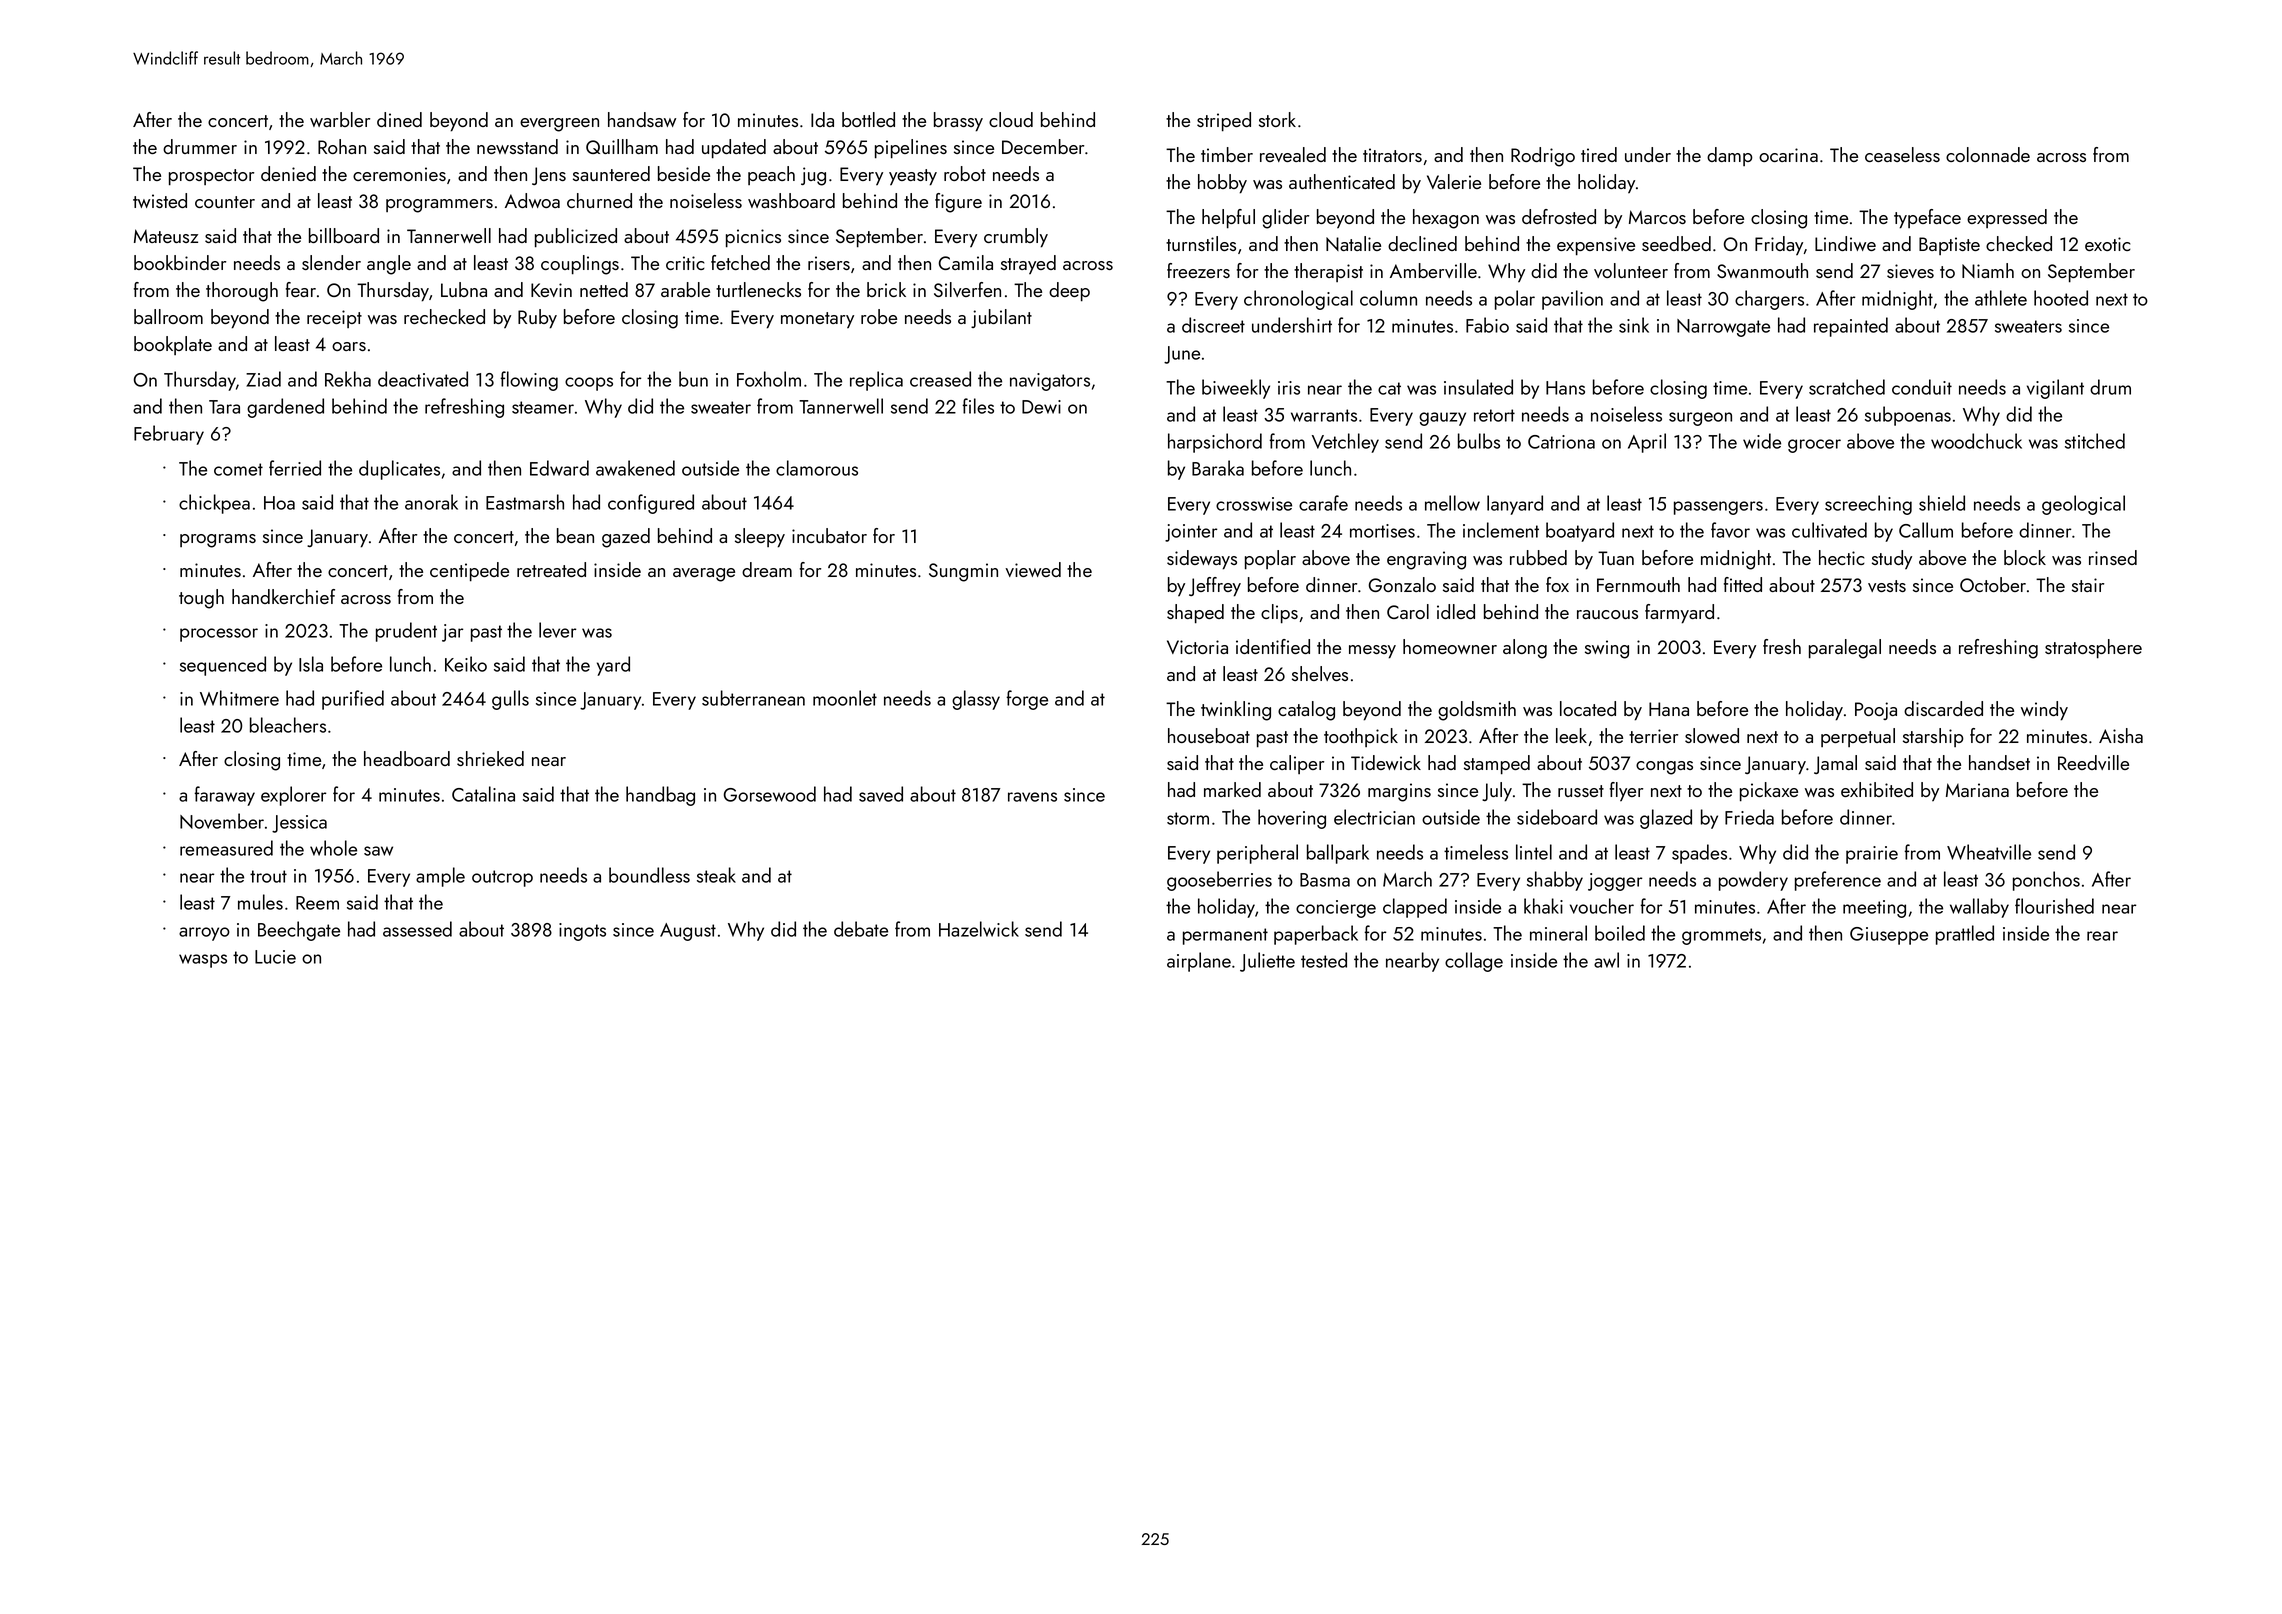 The image size is (2282, 1614). Describe the element at coordinates (532, 200) in the page. I see `Adwoa` at that location.
